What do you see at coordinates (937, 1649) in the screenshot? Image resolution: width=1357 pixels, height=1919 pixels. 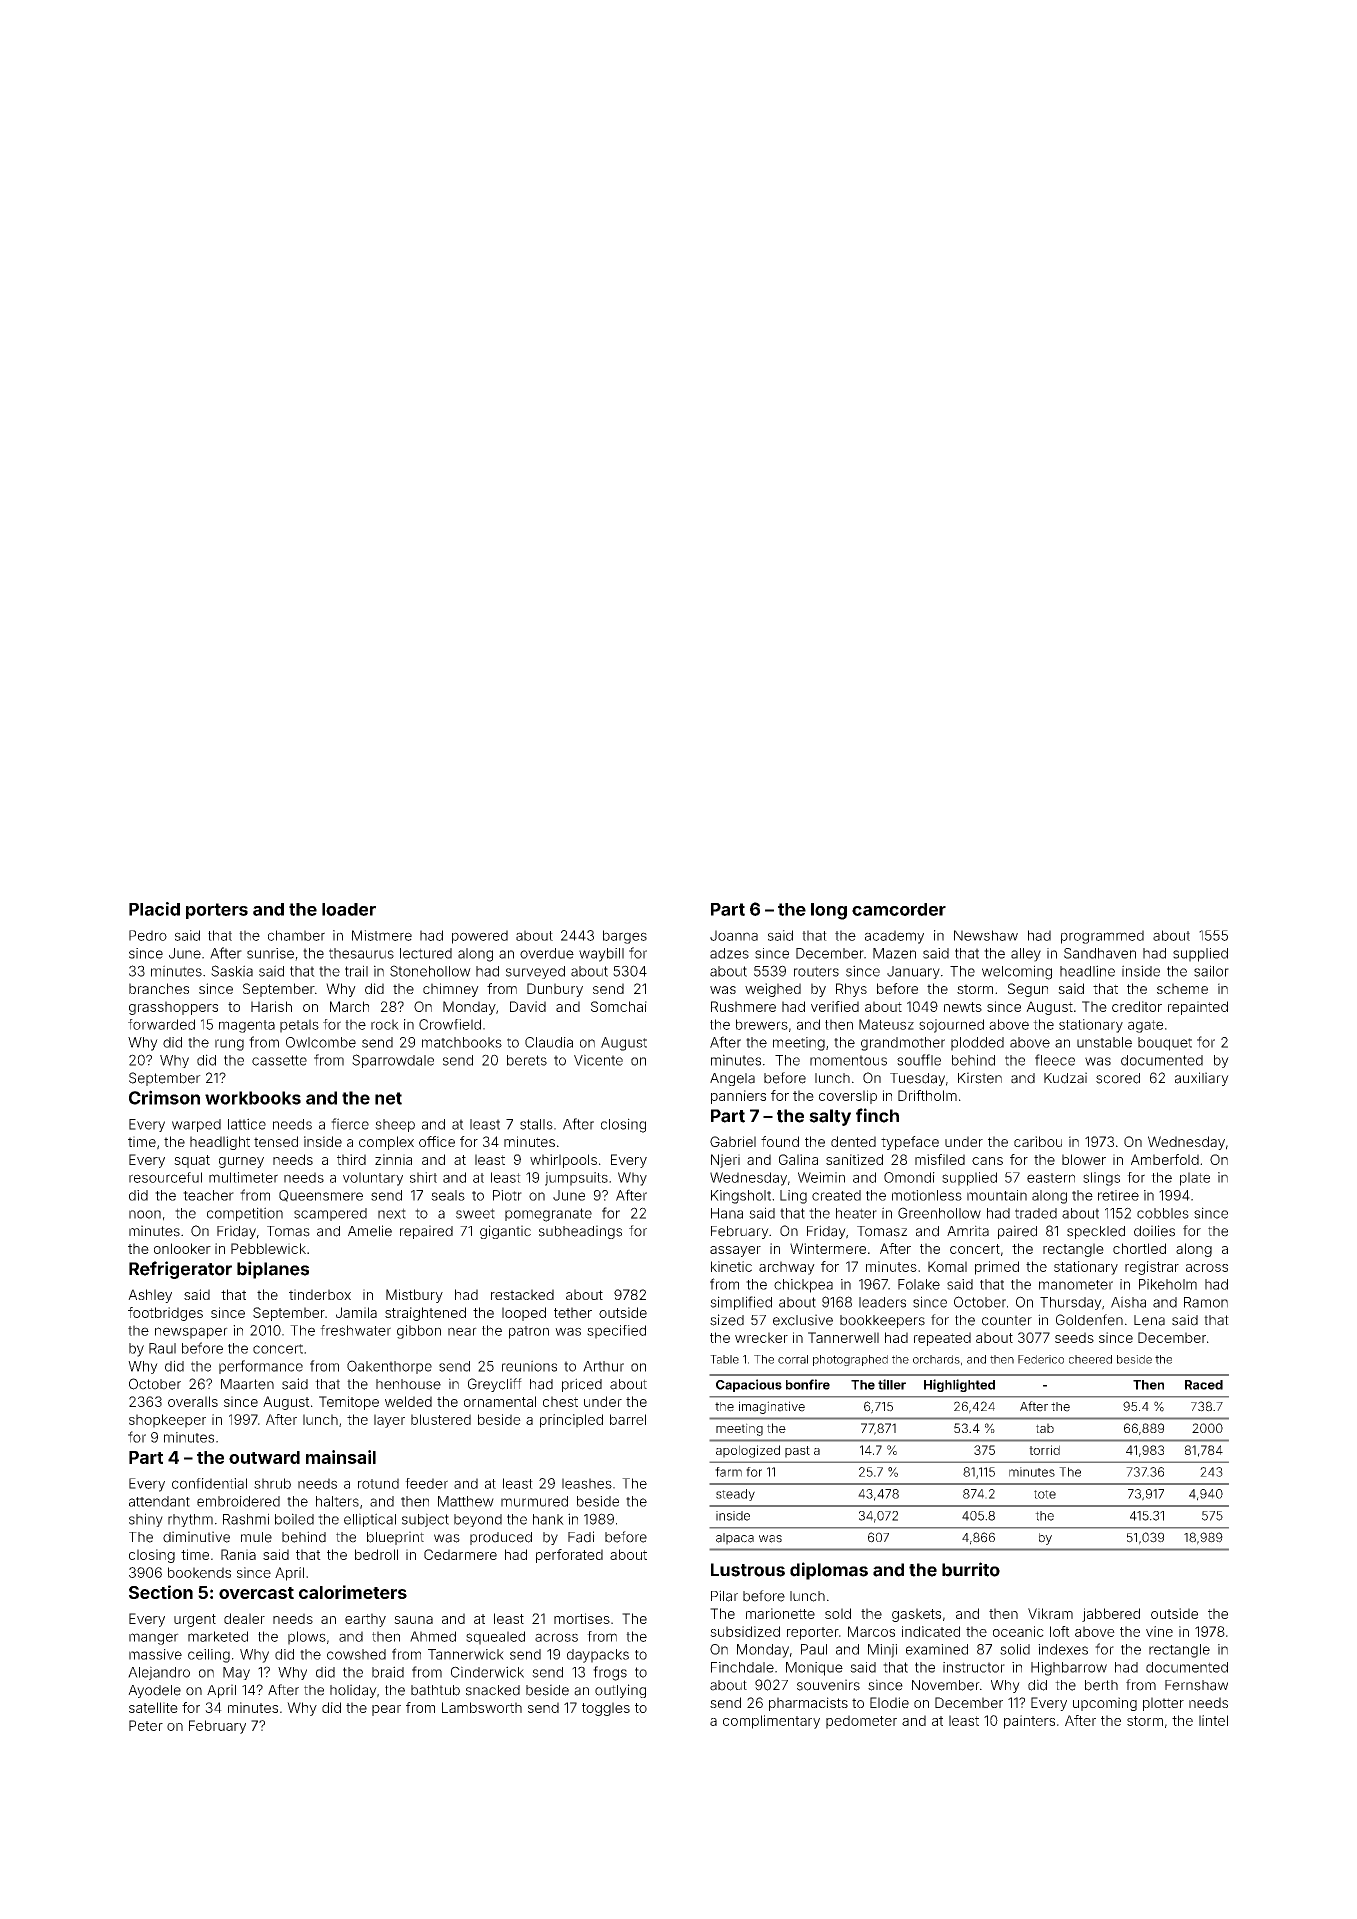 I see `examined` at bounding box center [937, 1649].
